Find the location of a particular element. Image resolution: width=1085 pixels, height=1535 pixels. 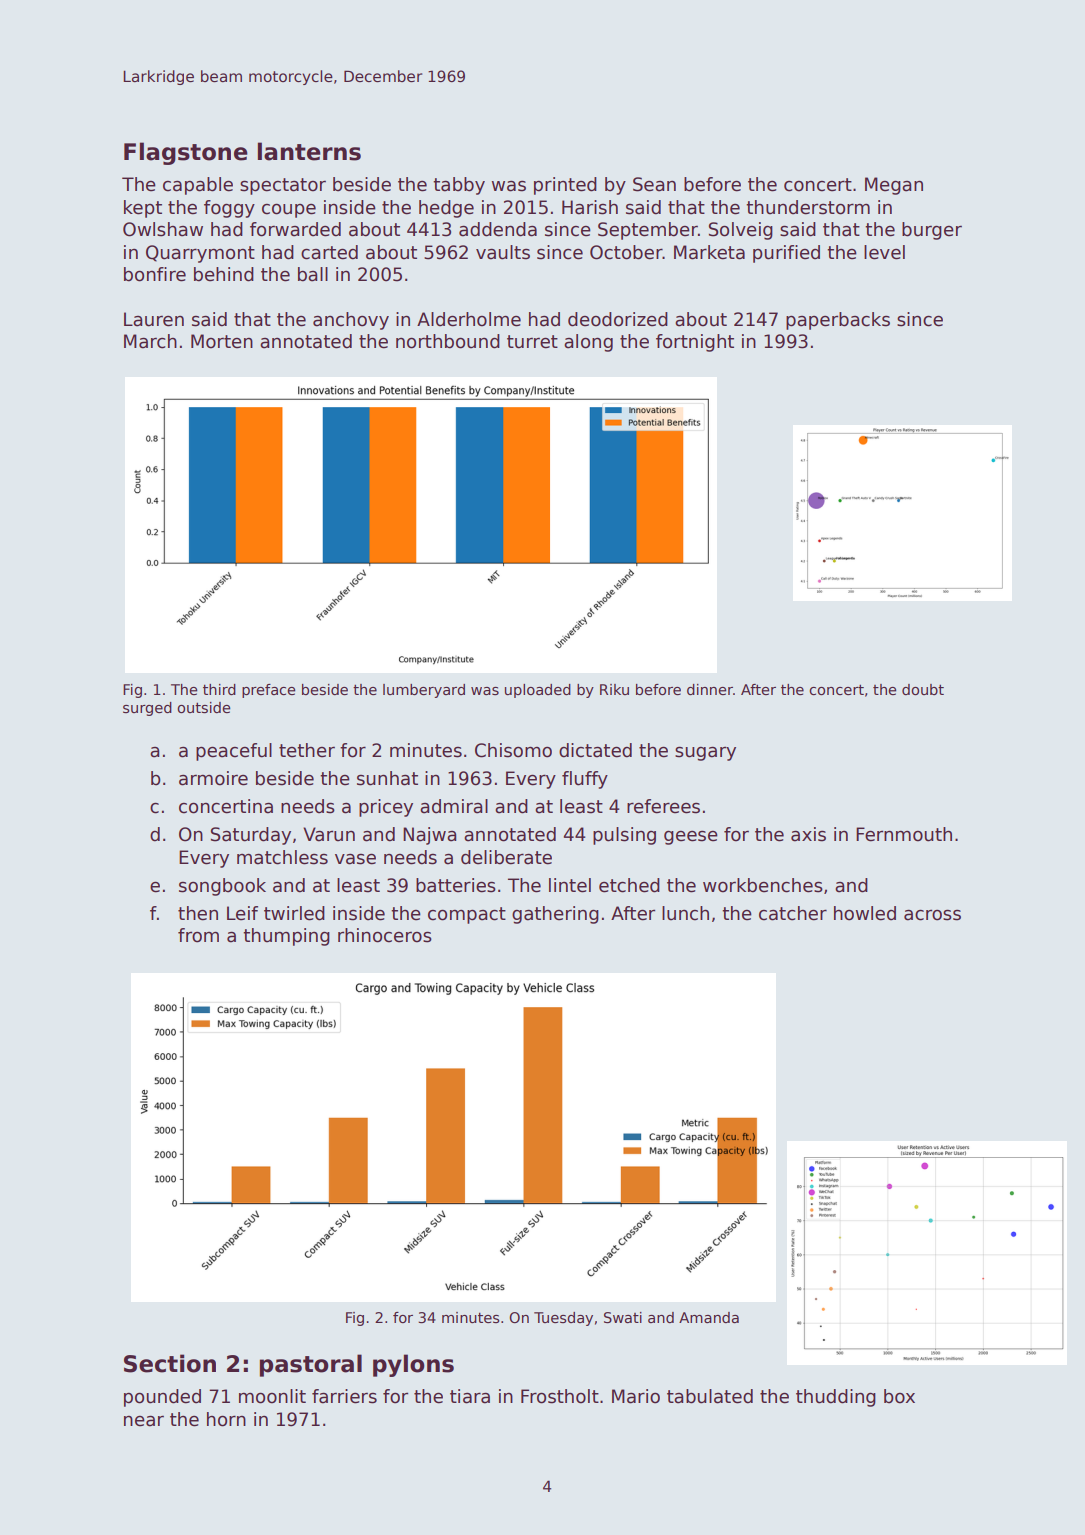

Morten is located at coordinates (222, 341).
